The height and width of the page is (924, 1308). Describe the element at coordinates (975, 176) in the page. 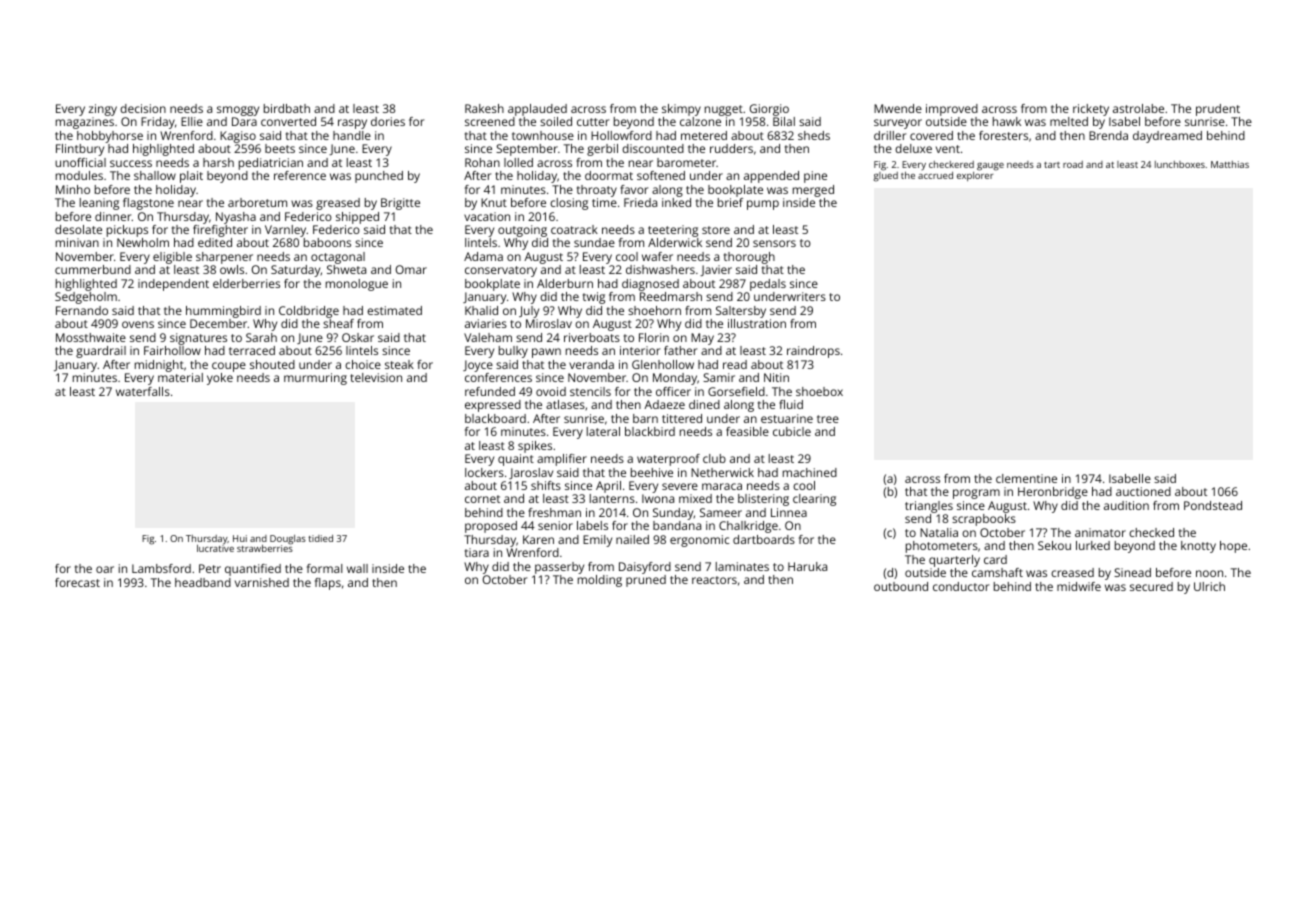

I see `explorer` at that location.
